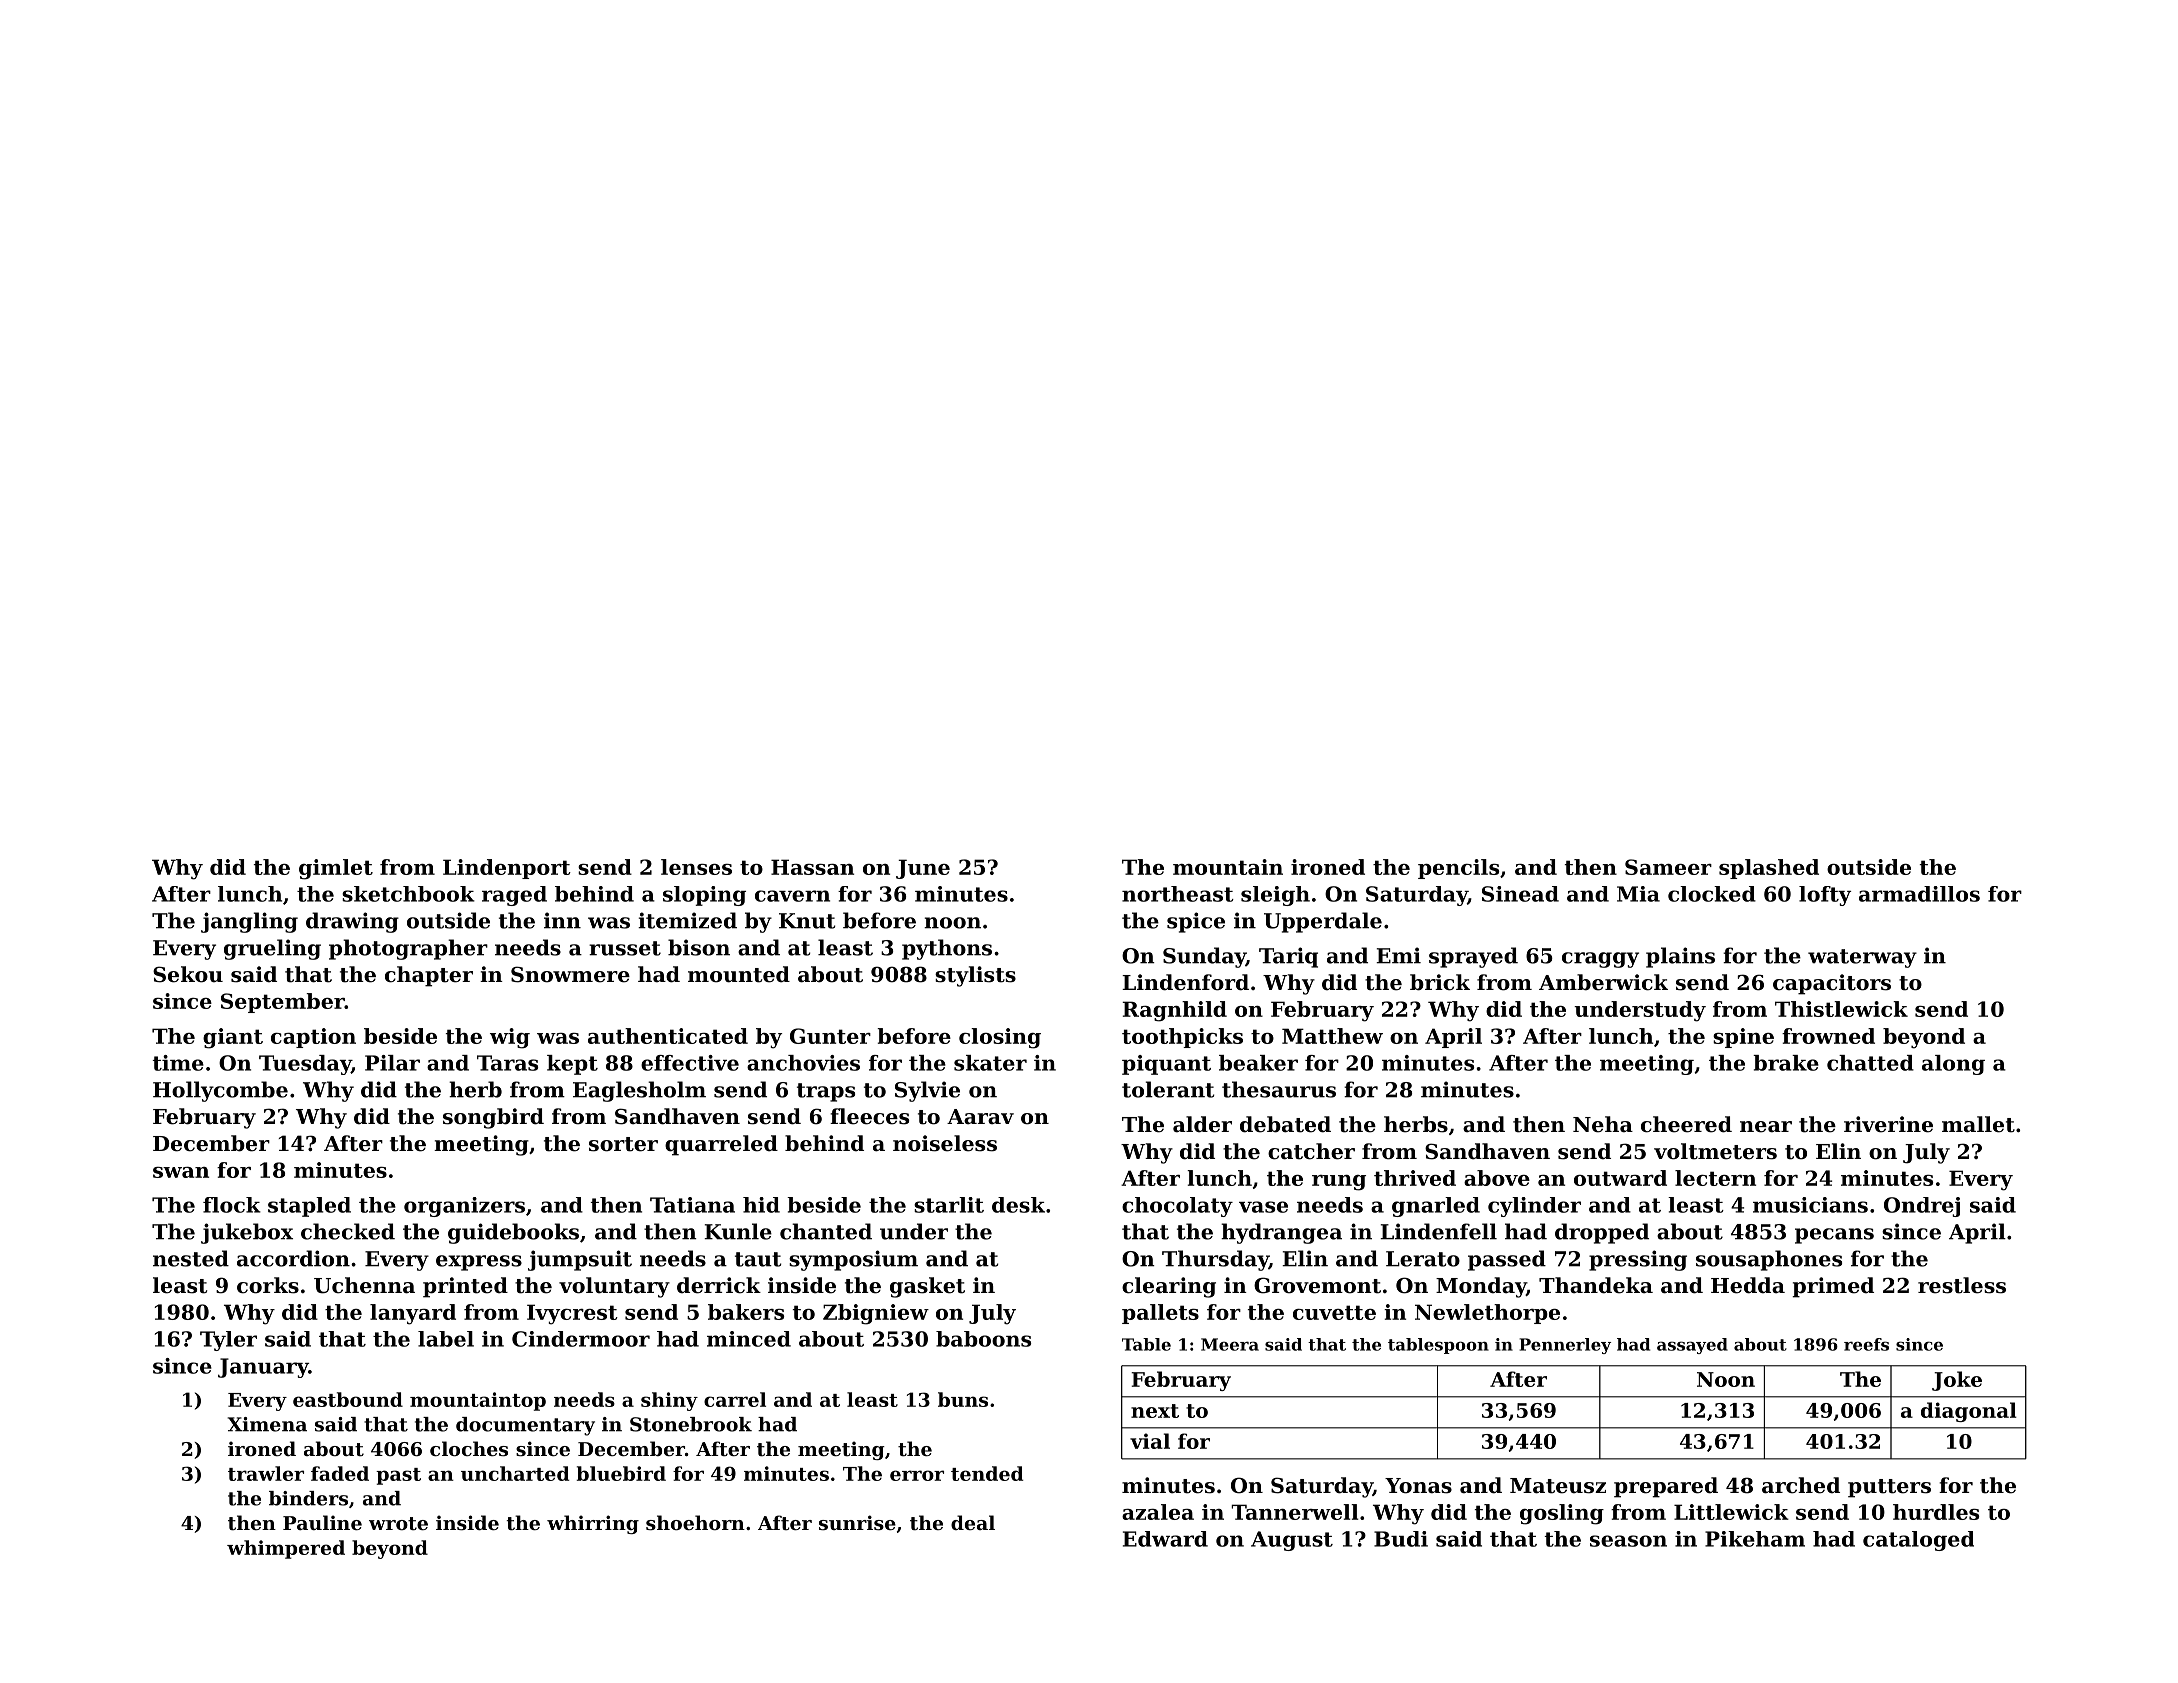  Describe the element at coordinates (1165, 1539) in the screenshot. I see `Edward` at that location.
